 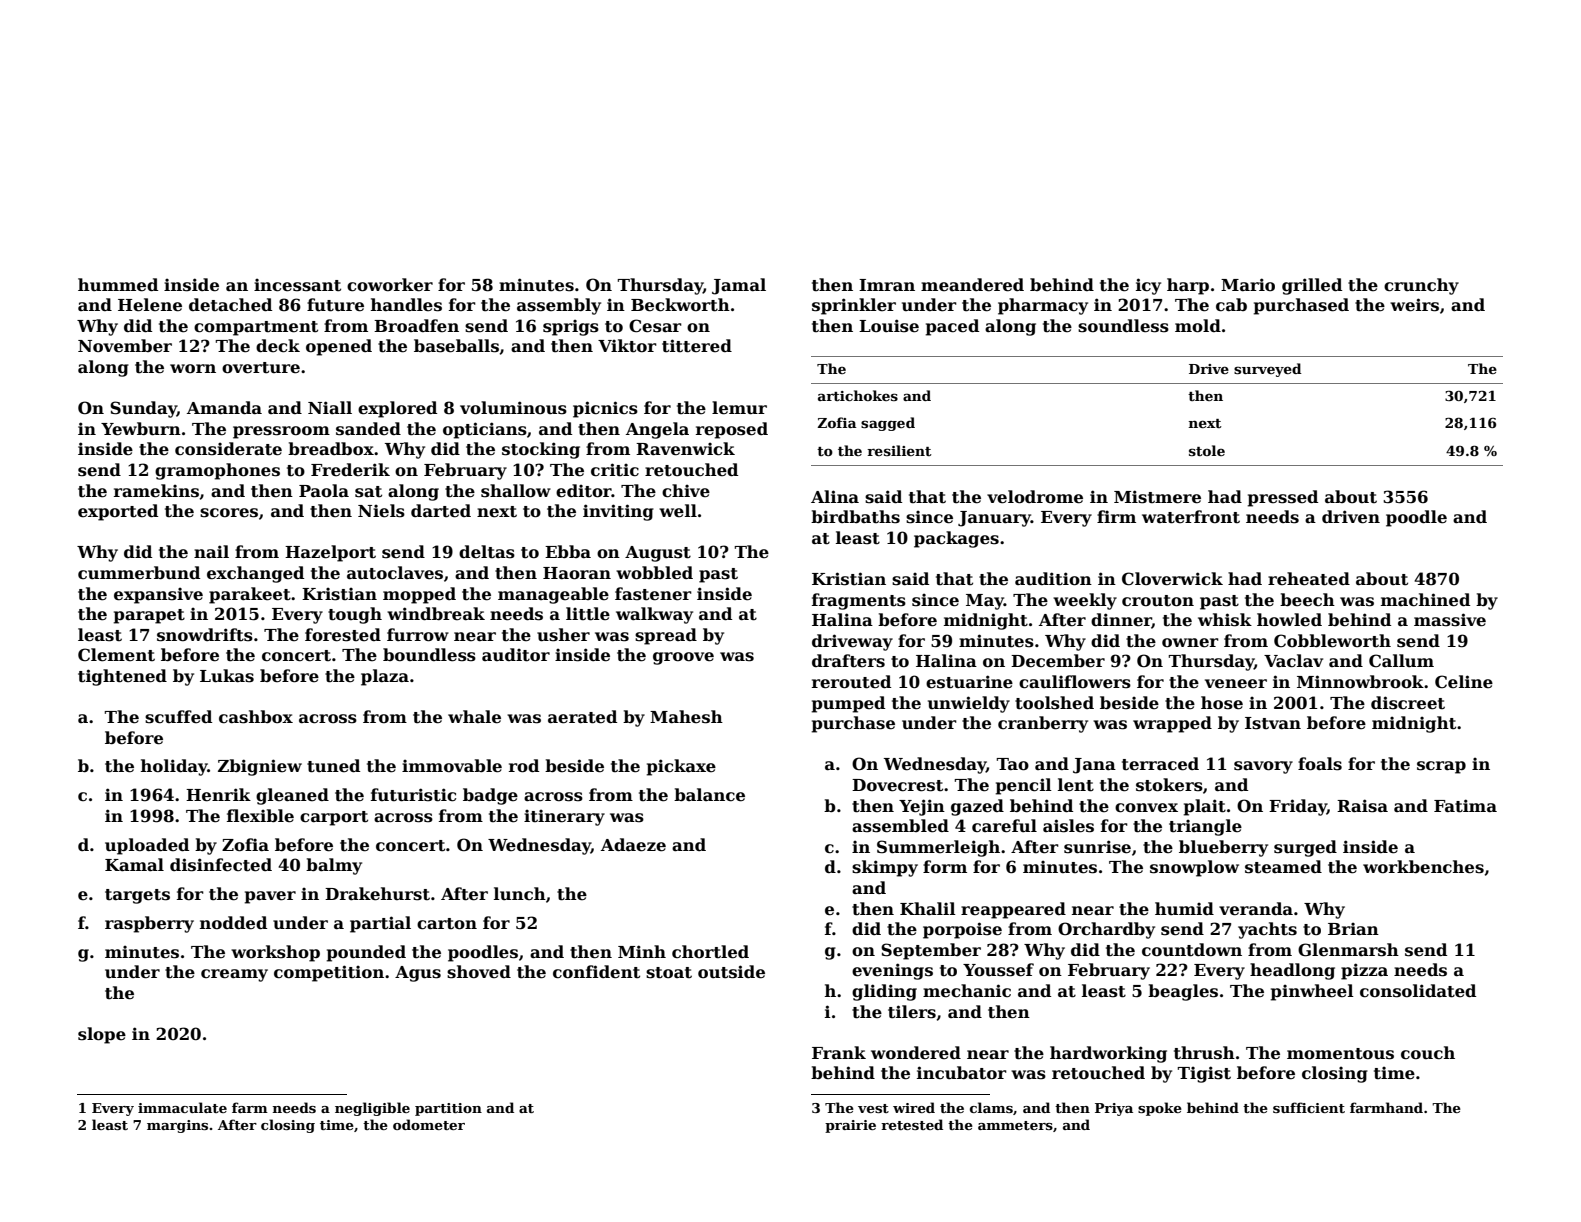 I want to click on Khalil, so click(x=928, y=908).
